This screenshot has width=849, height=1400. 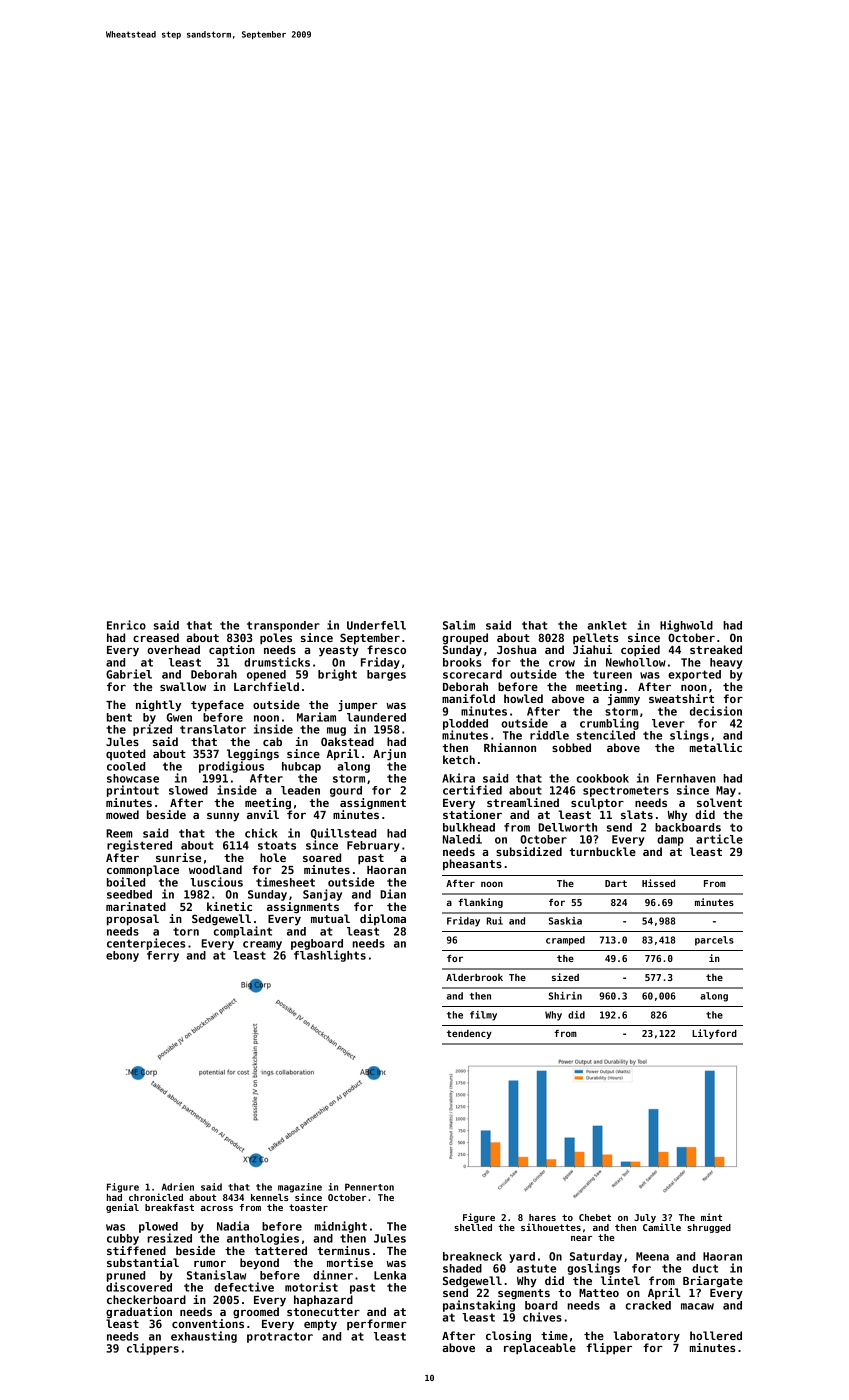 What do you see at coordinates (609, 1349) in the screenshot?
I see `flipper` at bounding box center [609, 1349].
